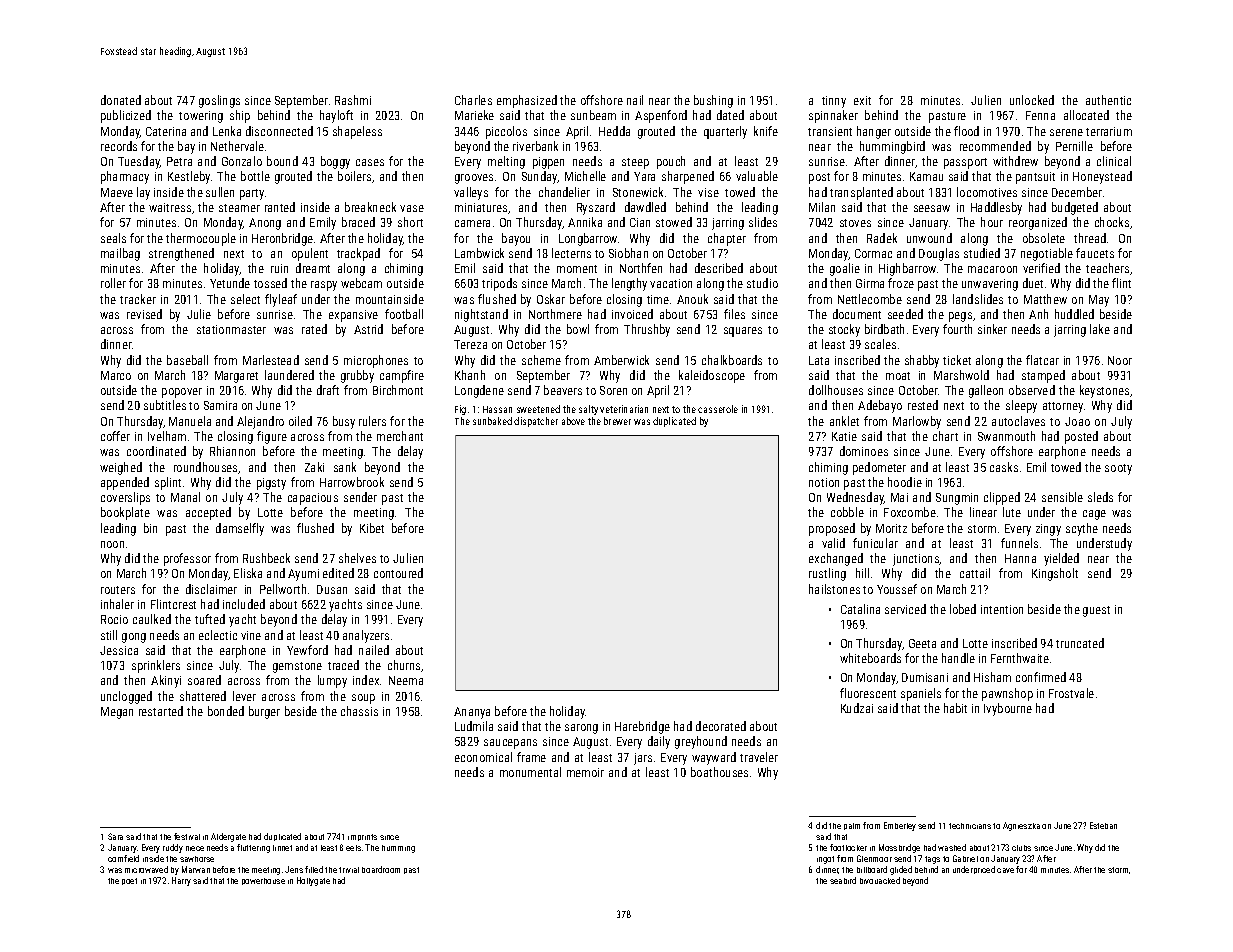  What do you see at coordinates (406, 680) in the screenshot?
I see `Neema` at bounding box center [406, 680].
